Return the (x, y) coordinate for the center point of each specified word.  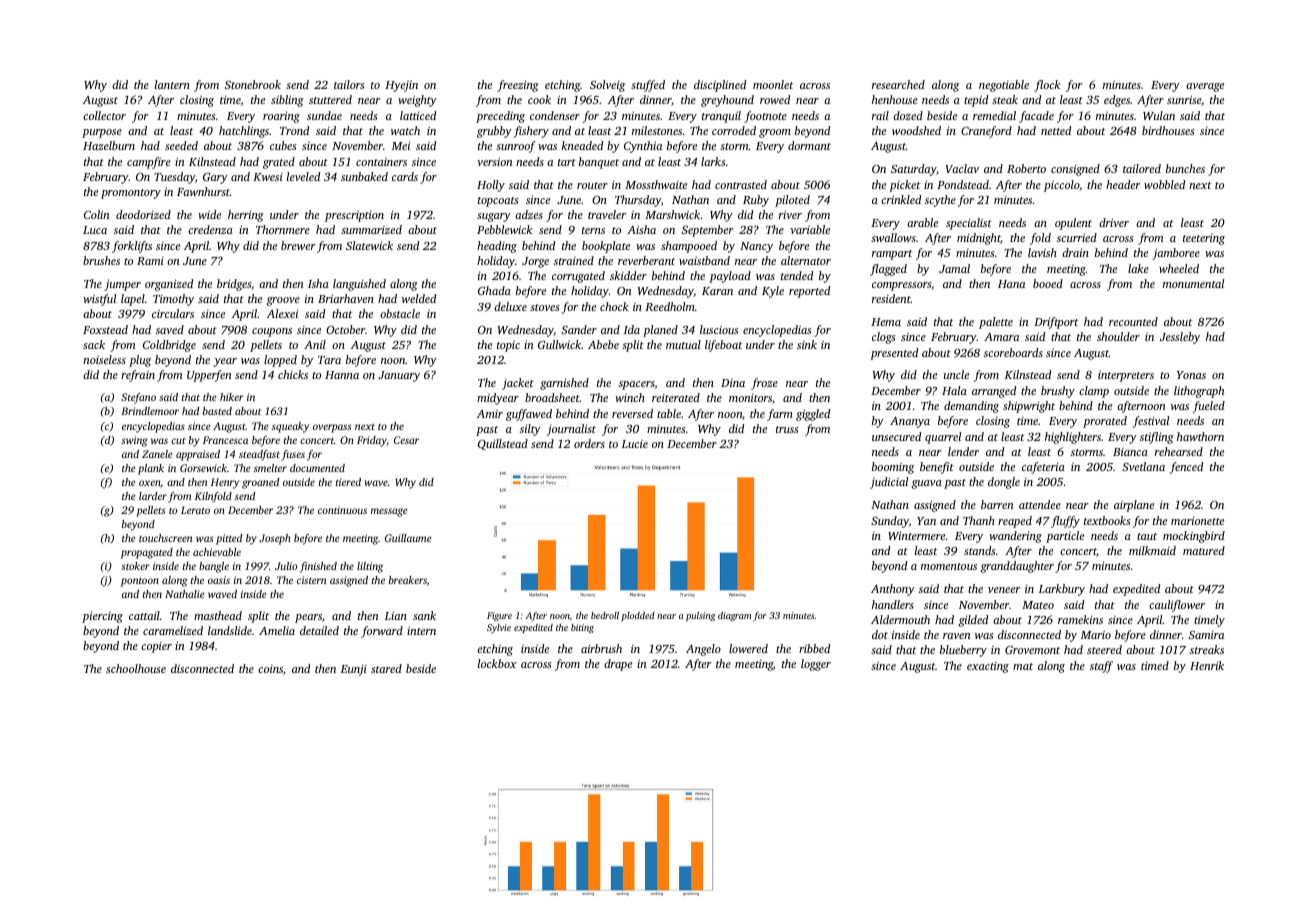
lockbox (497, 663)
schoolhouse (136, 668)
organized (169, 285)
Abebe (603, 344)
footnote (765, 117)
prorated (1105, 422)
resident (891, 298)
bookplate (606, 247)
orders (589, 443)
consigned (1075, 170)
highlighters (1073, 438)
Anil (315, 344)
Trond (294, 130)
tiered (348, 482)
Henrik (1207, 665)
